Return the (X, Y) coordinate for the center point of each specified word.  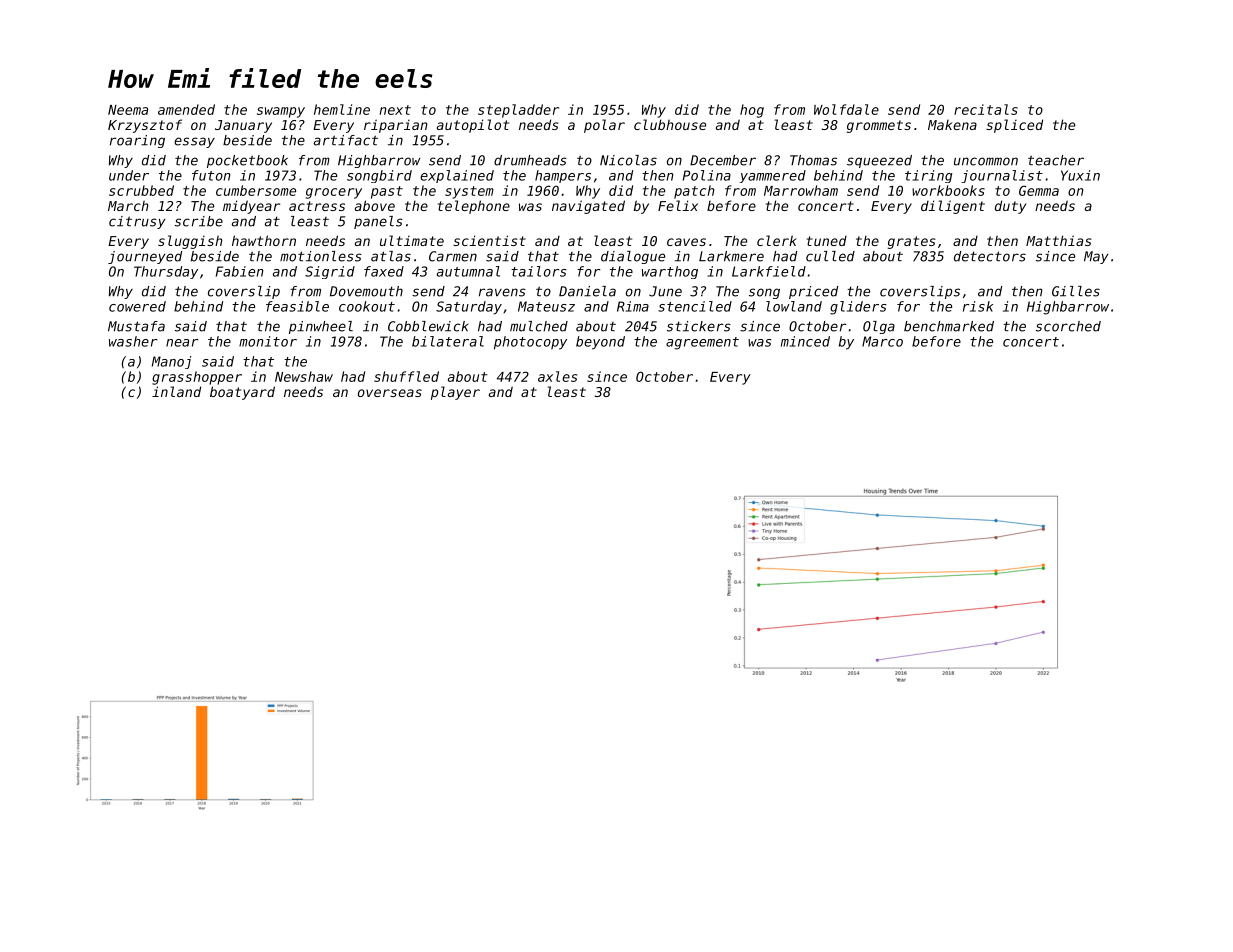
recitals (986, 109)
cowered (137, 306)
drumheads (530, 160)
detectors (990, 256)
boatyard (242, 393)
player (455, 393)
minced (805, 341)
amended (186, 109)
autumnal (468, 271)
